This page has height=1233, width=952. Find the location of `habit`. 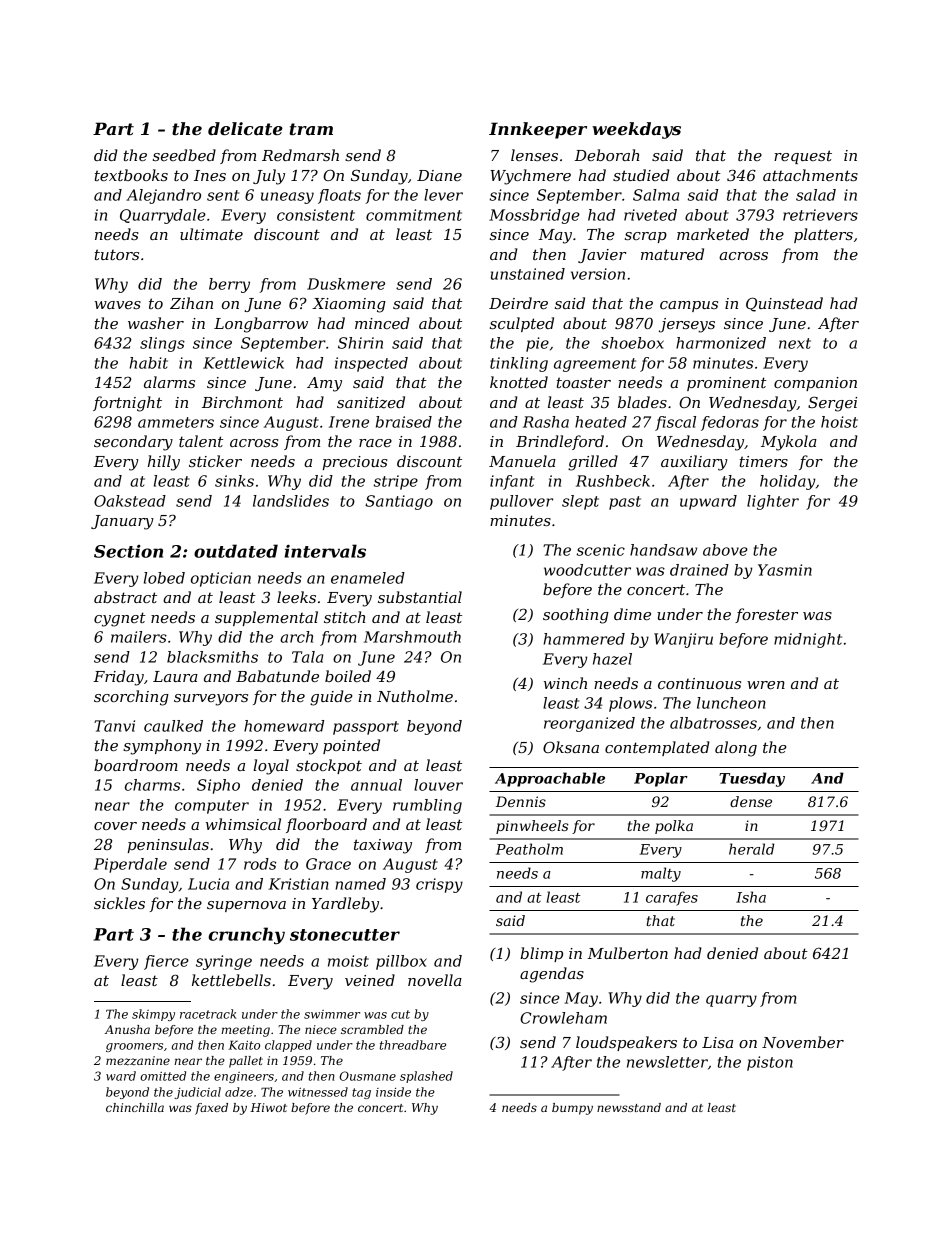

habit is located at coordinates (148, 363).
